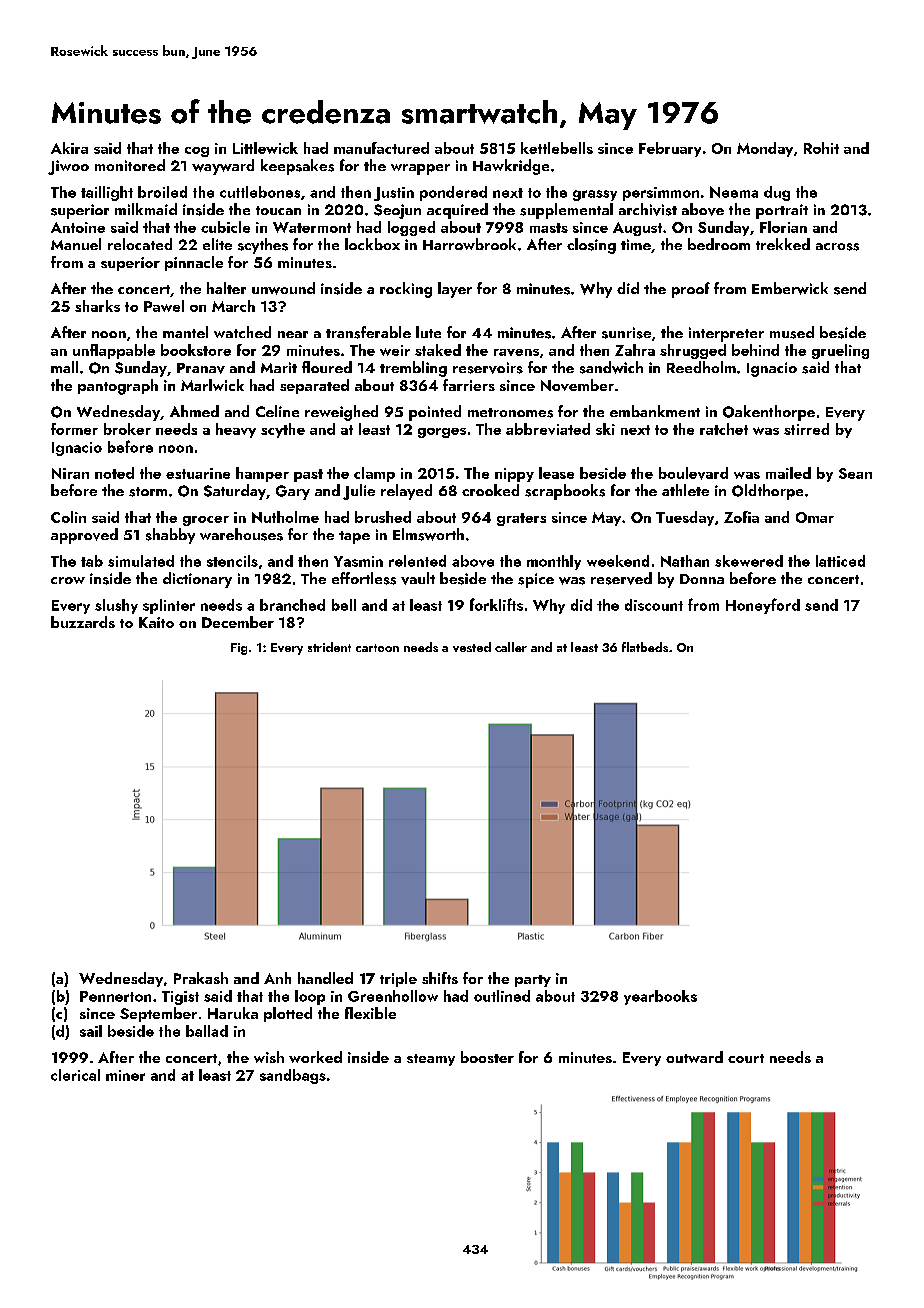 This screenshot has width=924, height=1308. What do you see at coordinates (68, 517) in the screenshot?
I see `Colin` at bounding box center [68, 517].
